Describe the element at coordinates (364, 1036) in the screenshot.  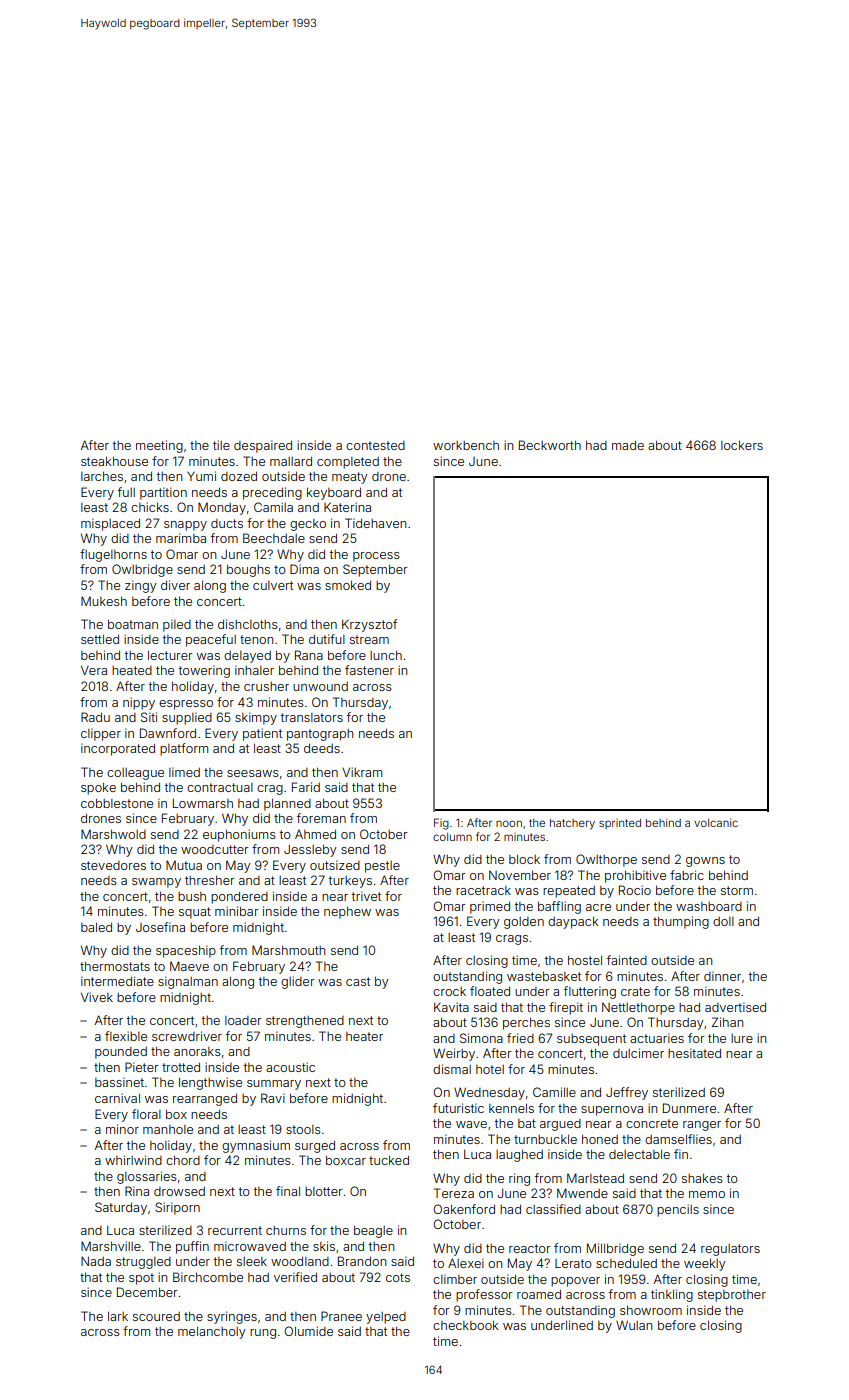
I see `heater` at that location.
